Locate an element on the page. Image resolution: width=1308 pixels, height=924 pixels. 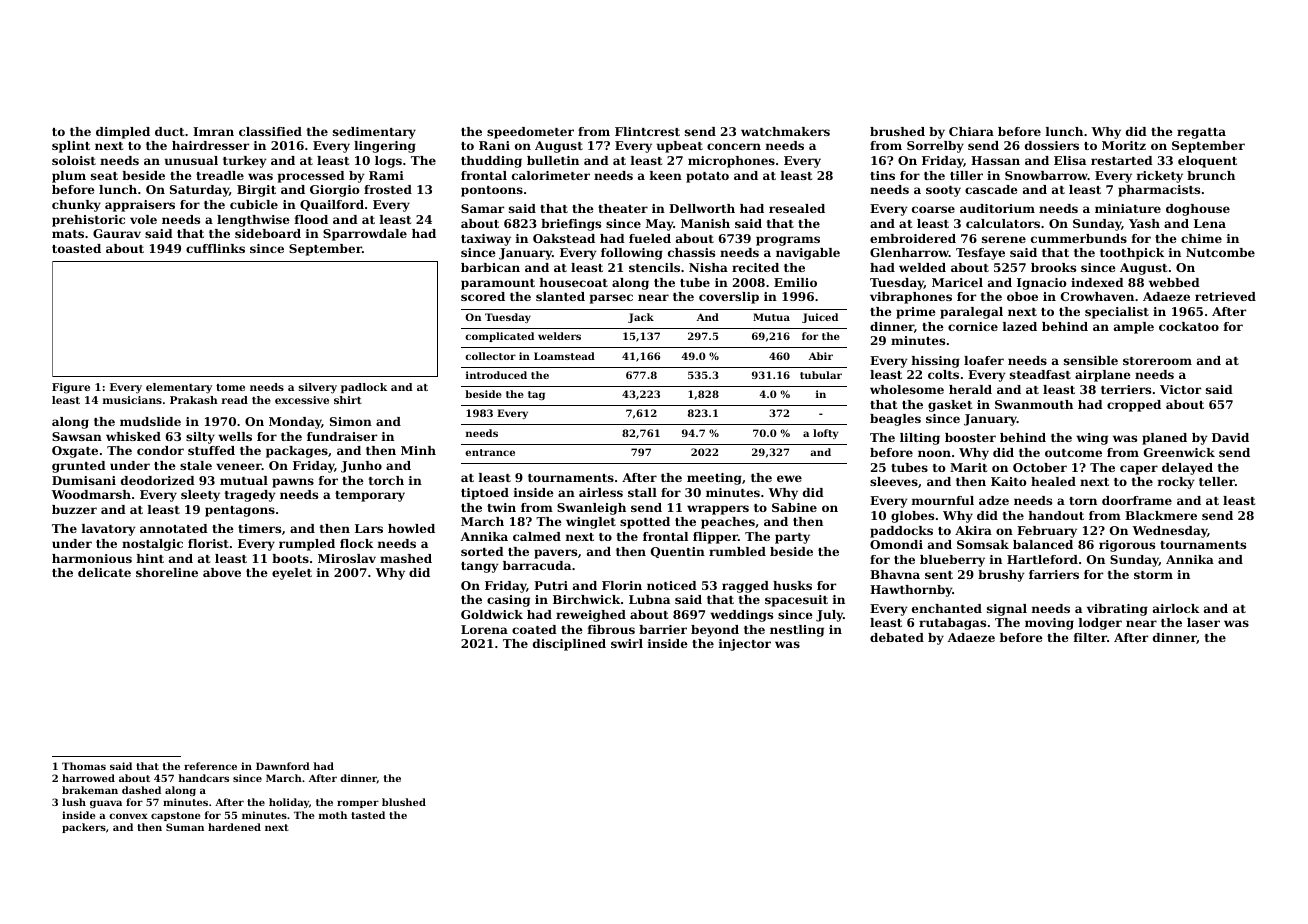
miniature is located at coordinates (1128, 208).
